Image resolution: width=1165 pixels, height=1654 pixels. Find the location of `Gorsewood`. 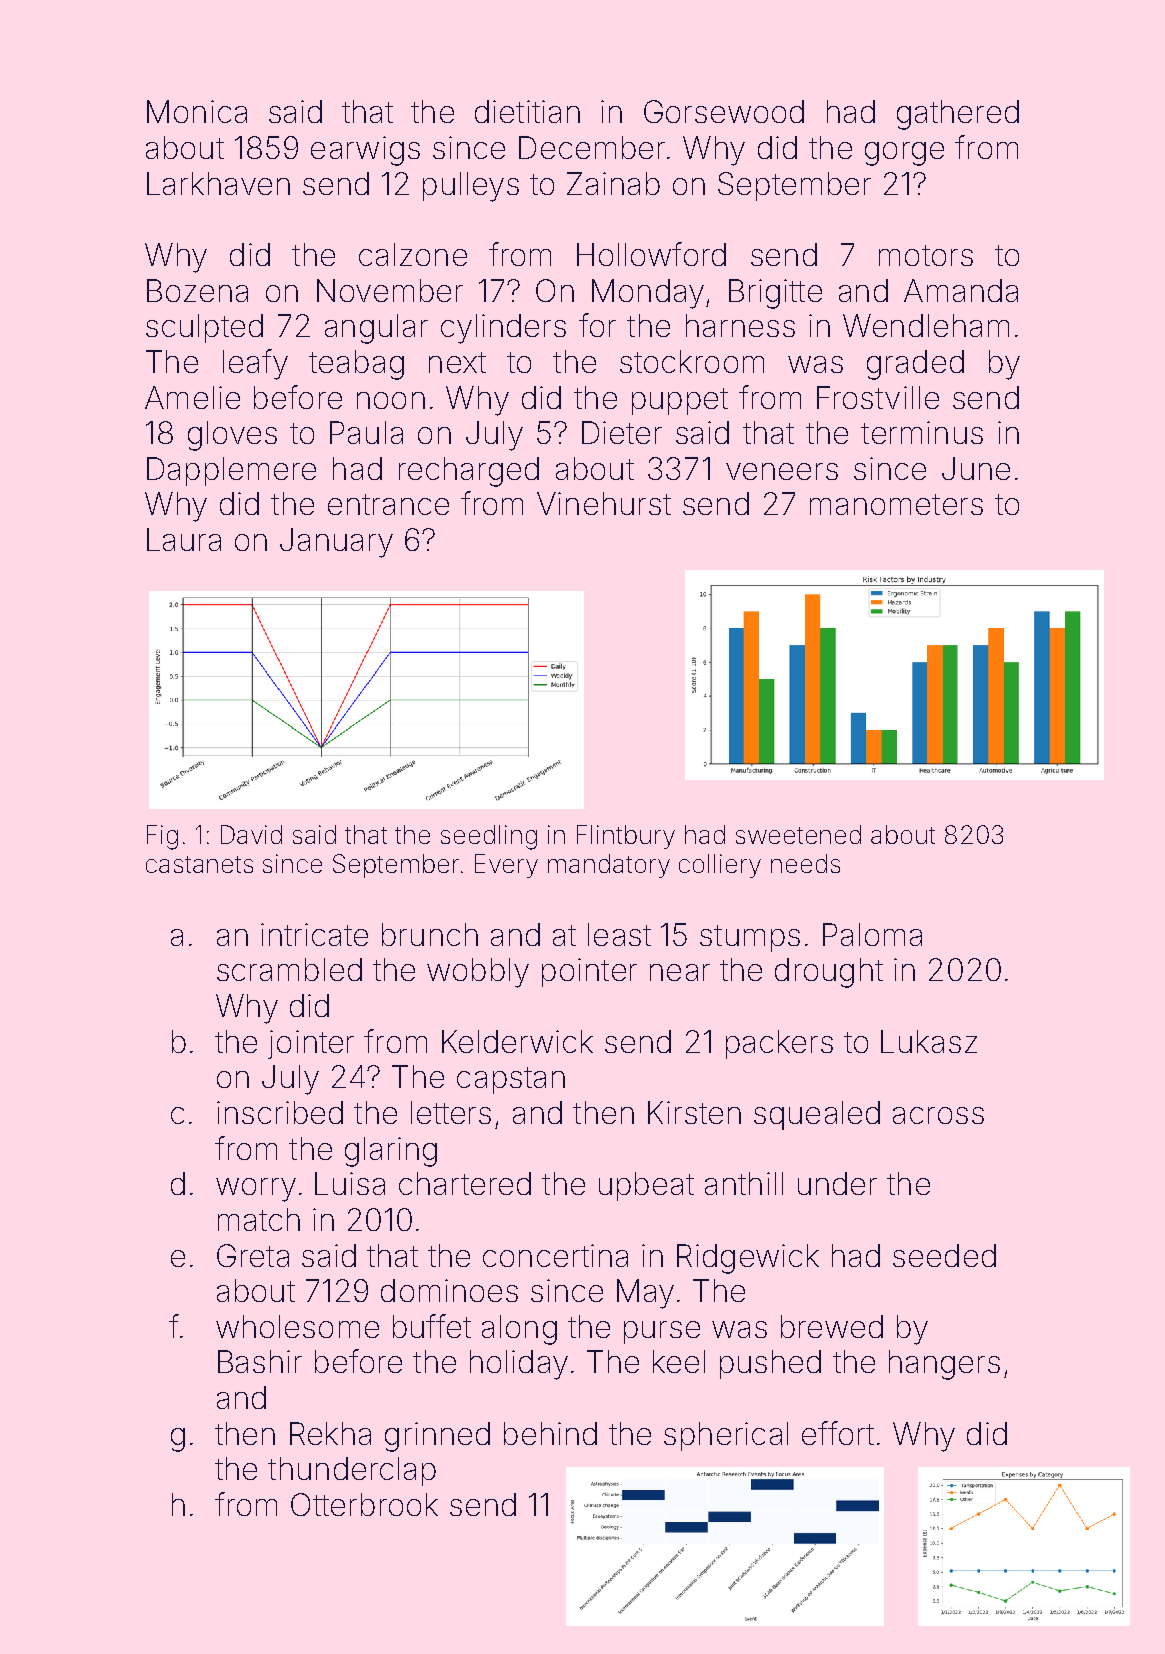

Gorsewood is located at coordinates (724, 111).
